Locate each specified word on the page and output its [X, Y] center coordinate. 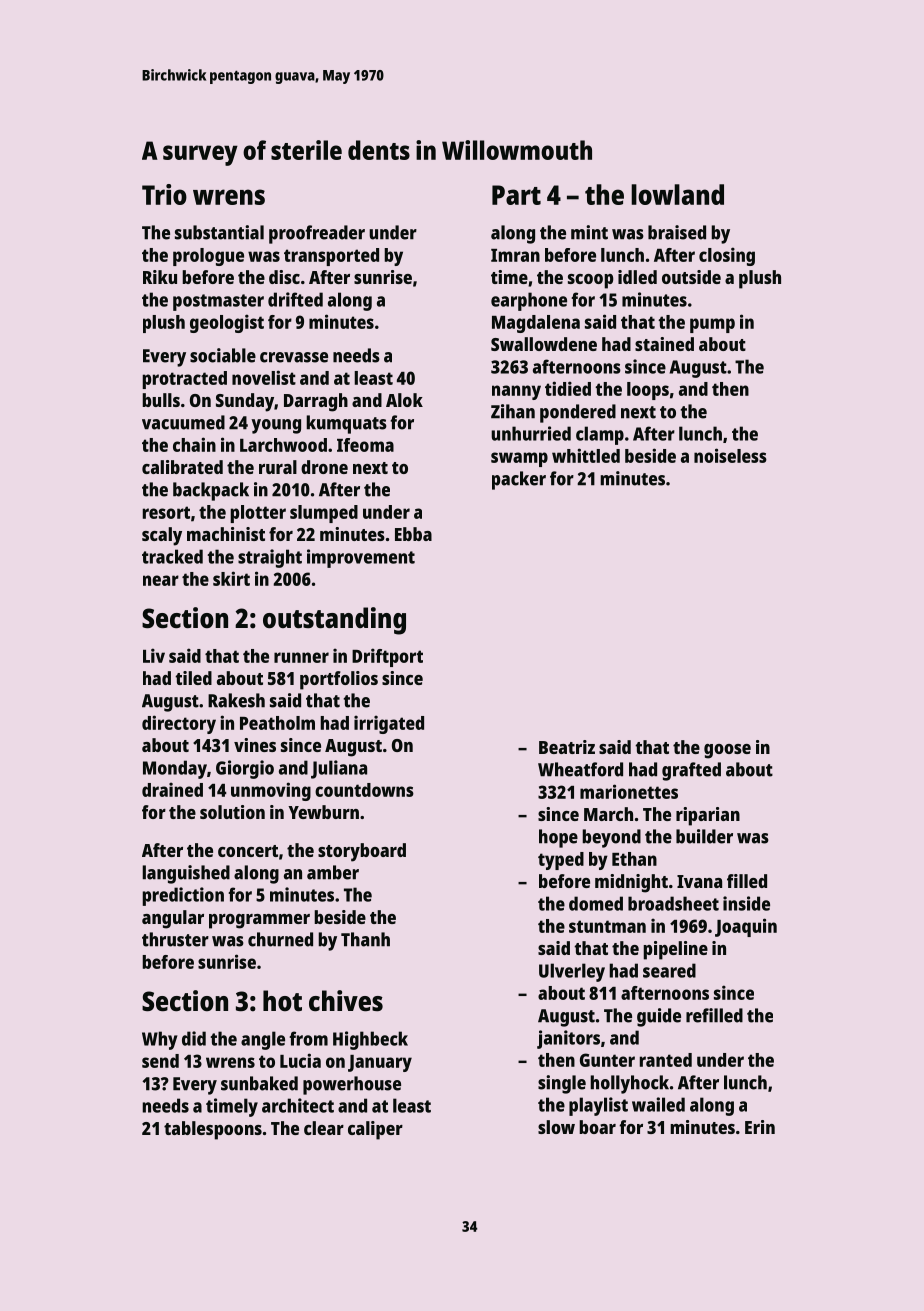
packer [519, 480]
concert [248, 851]
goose [727, 751]
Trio [164, 194]
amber [333, 872]
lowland [677, 194]
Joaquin [746, 927]
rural [278, 467]
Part [516, 195]
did [194, 1038]
